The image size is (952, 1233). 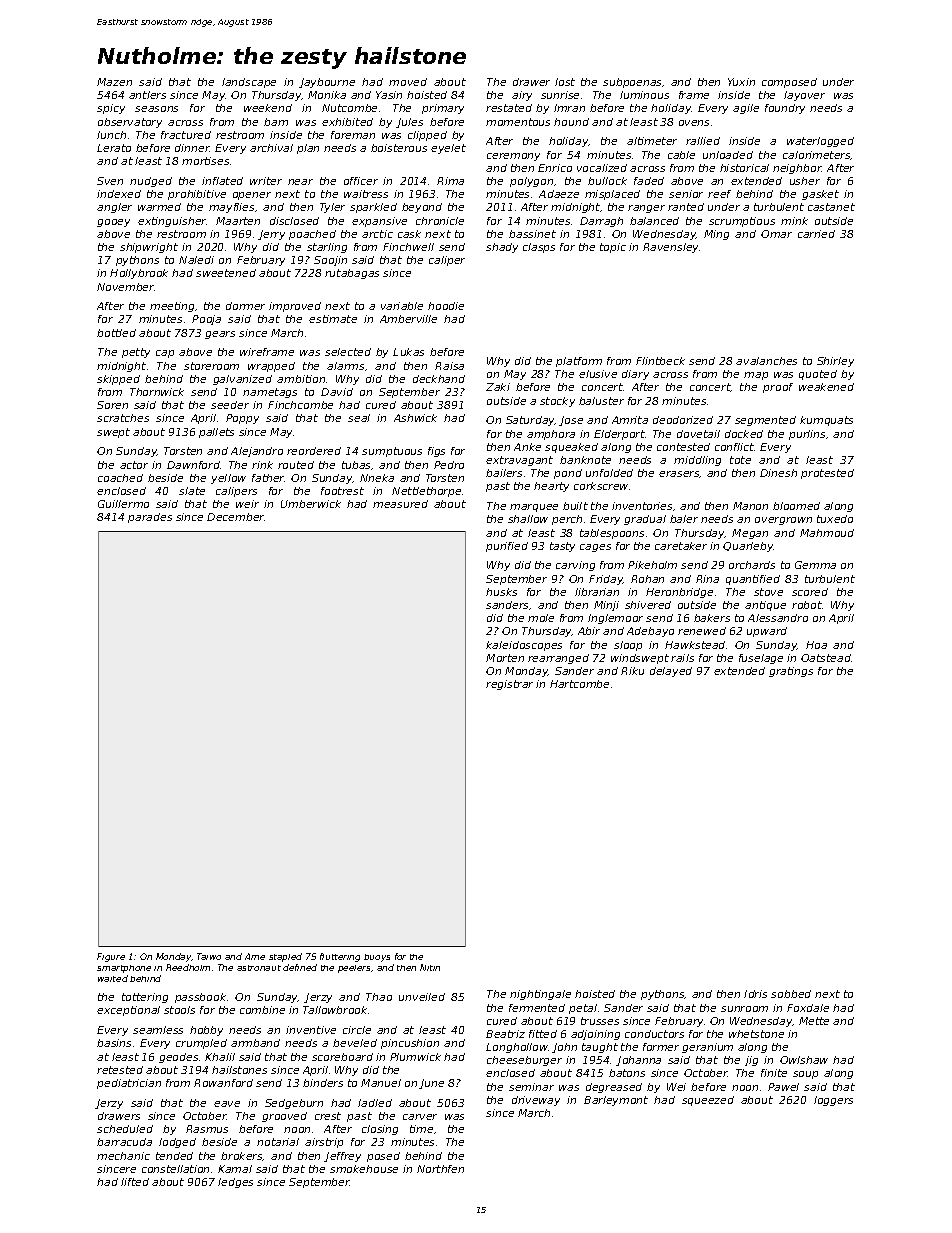 What do you see at coordinates (583, 1009) in the screenshot?
I see `petal` at bounding box center [583, 1009].
